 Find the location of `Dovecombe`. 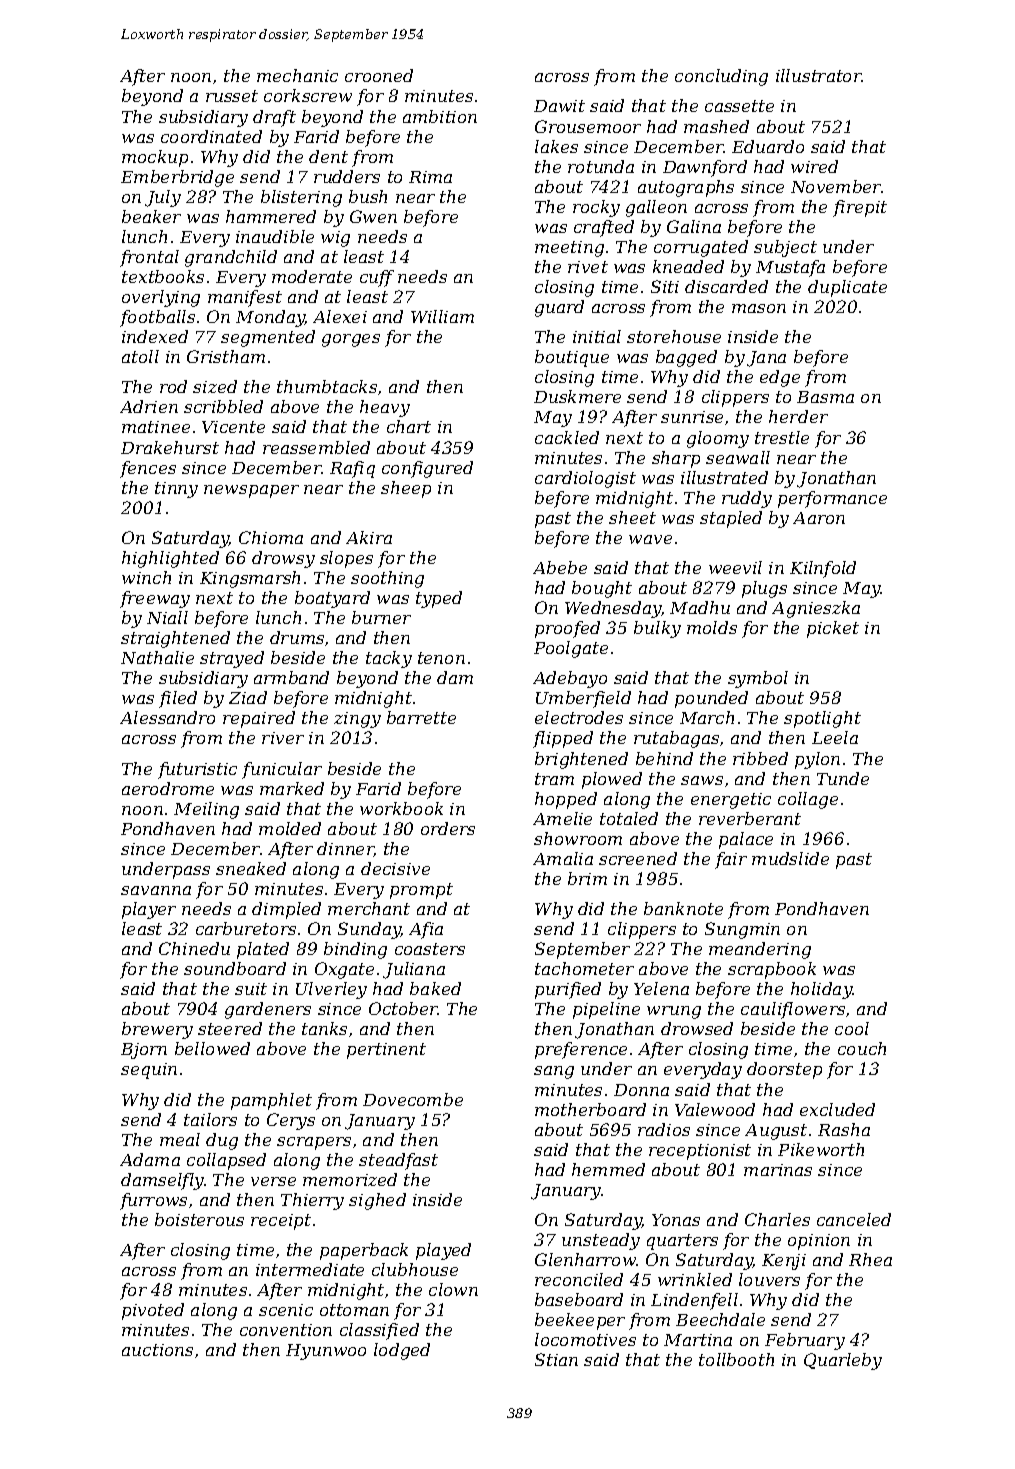

Dovecombe is located at coordinates (413, 1099).
